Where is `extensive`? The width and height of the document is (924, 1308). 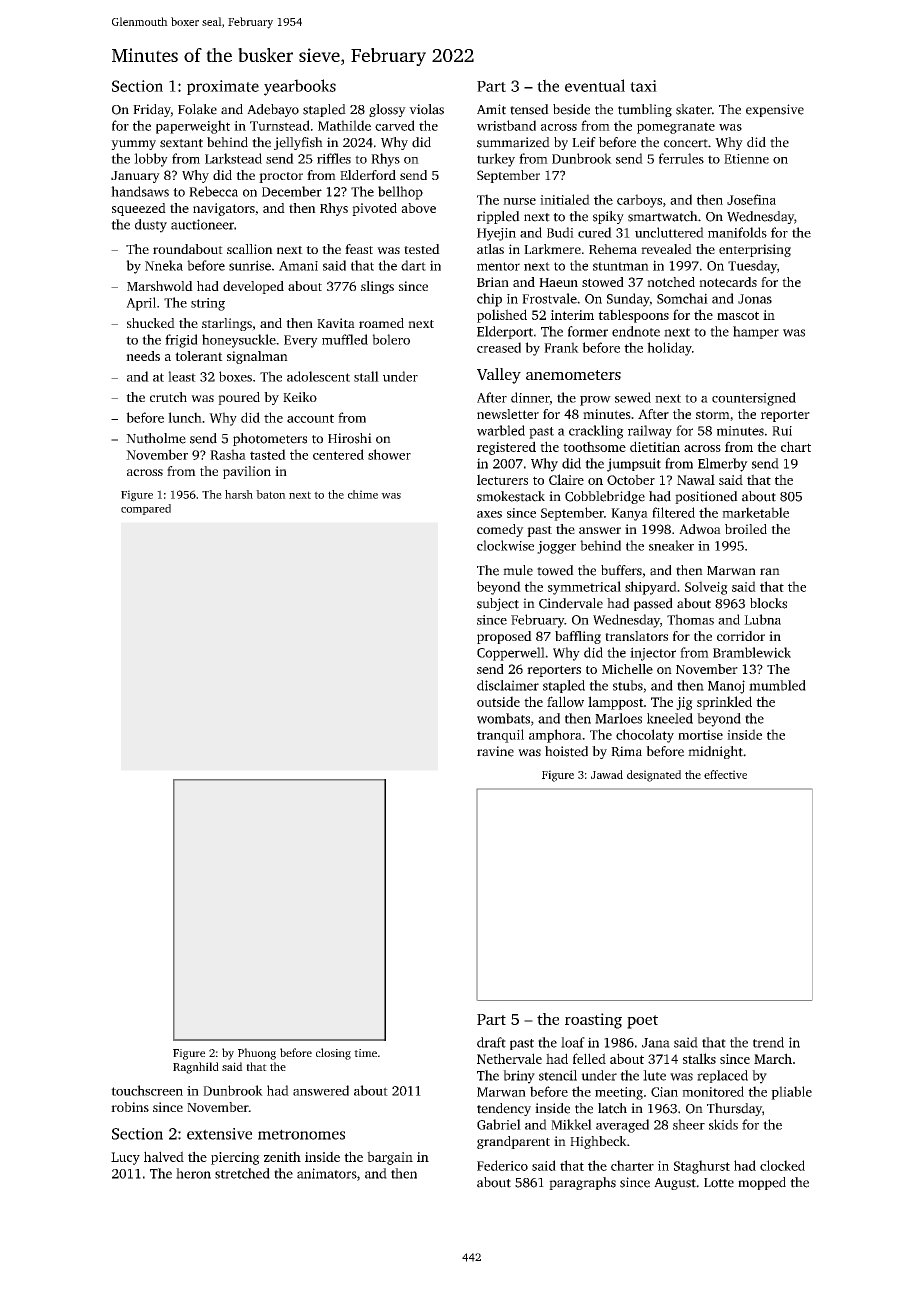 extensive is located at coordinates (219, 1134).
